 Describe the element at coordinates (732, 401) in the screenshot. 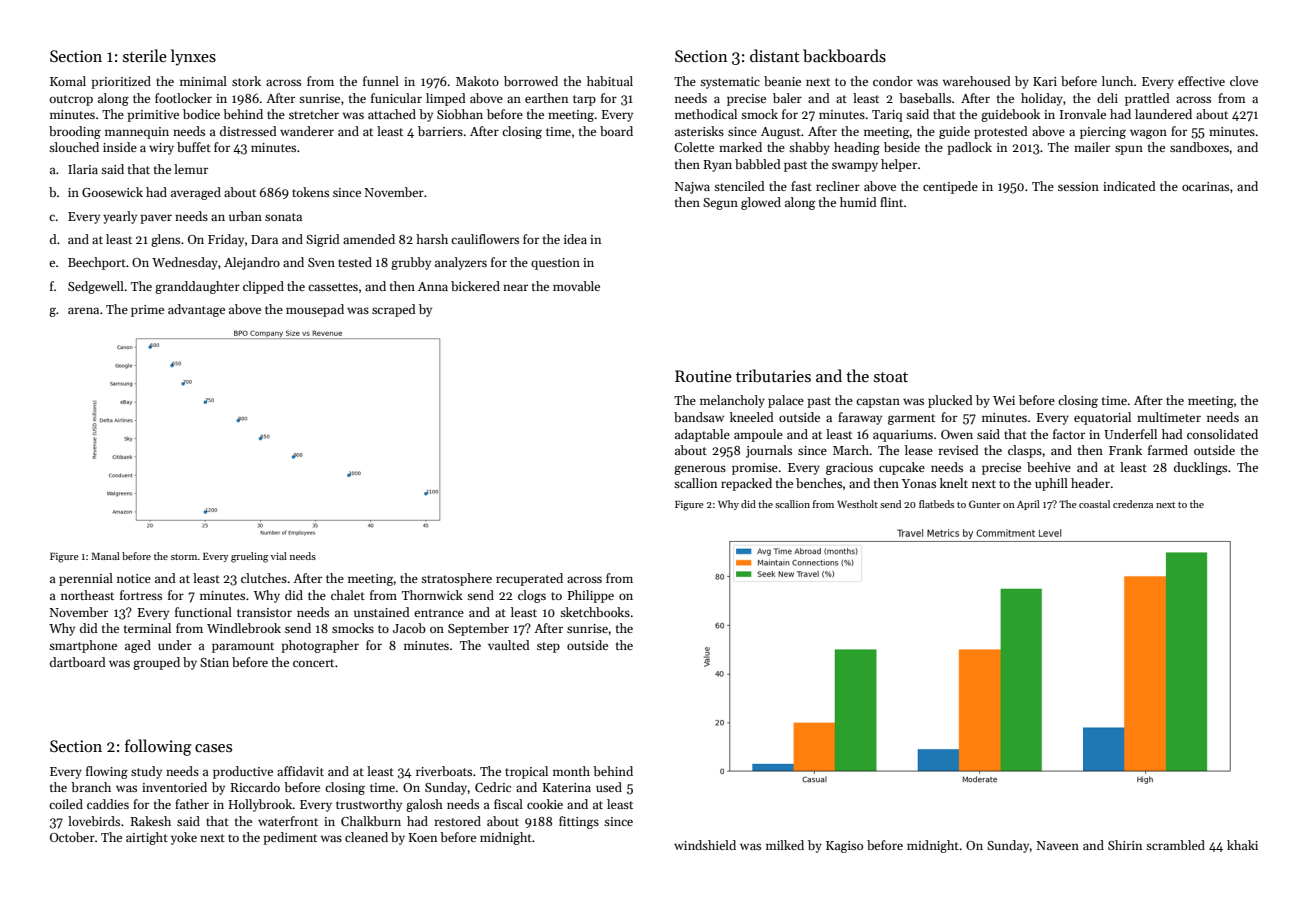

I see `melancholy` at that location.
